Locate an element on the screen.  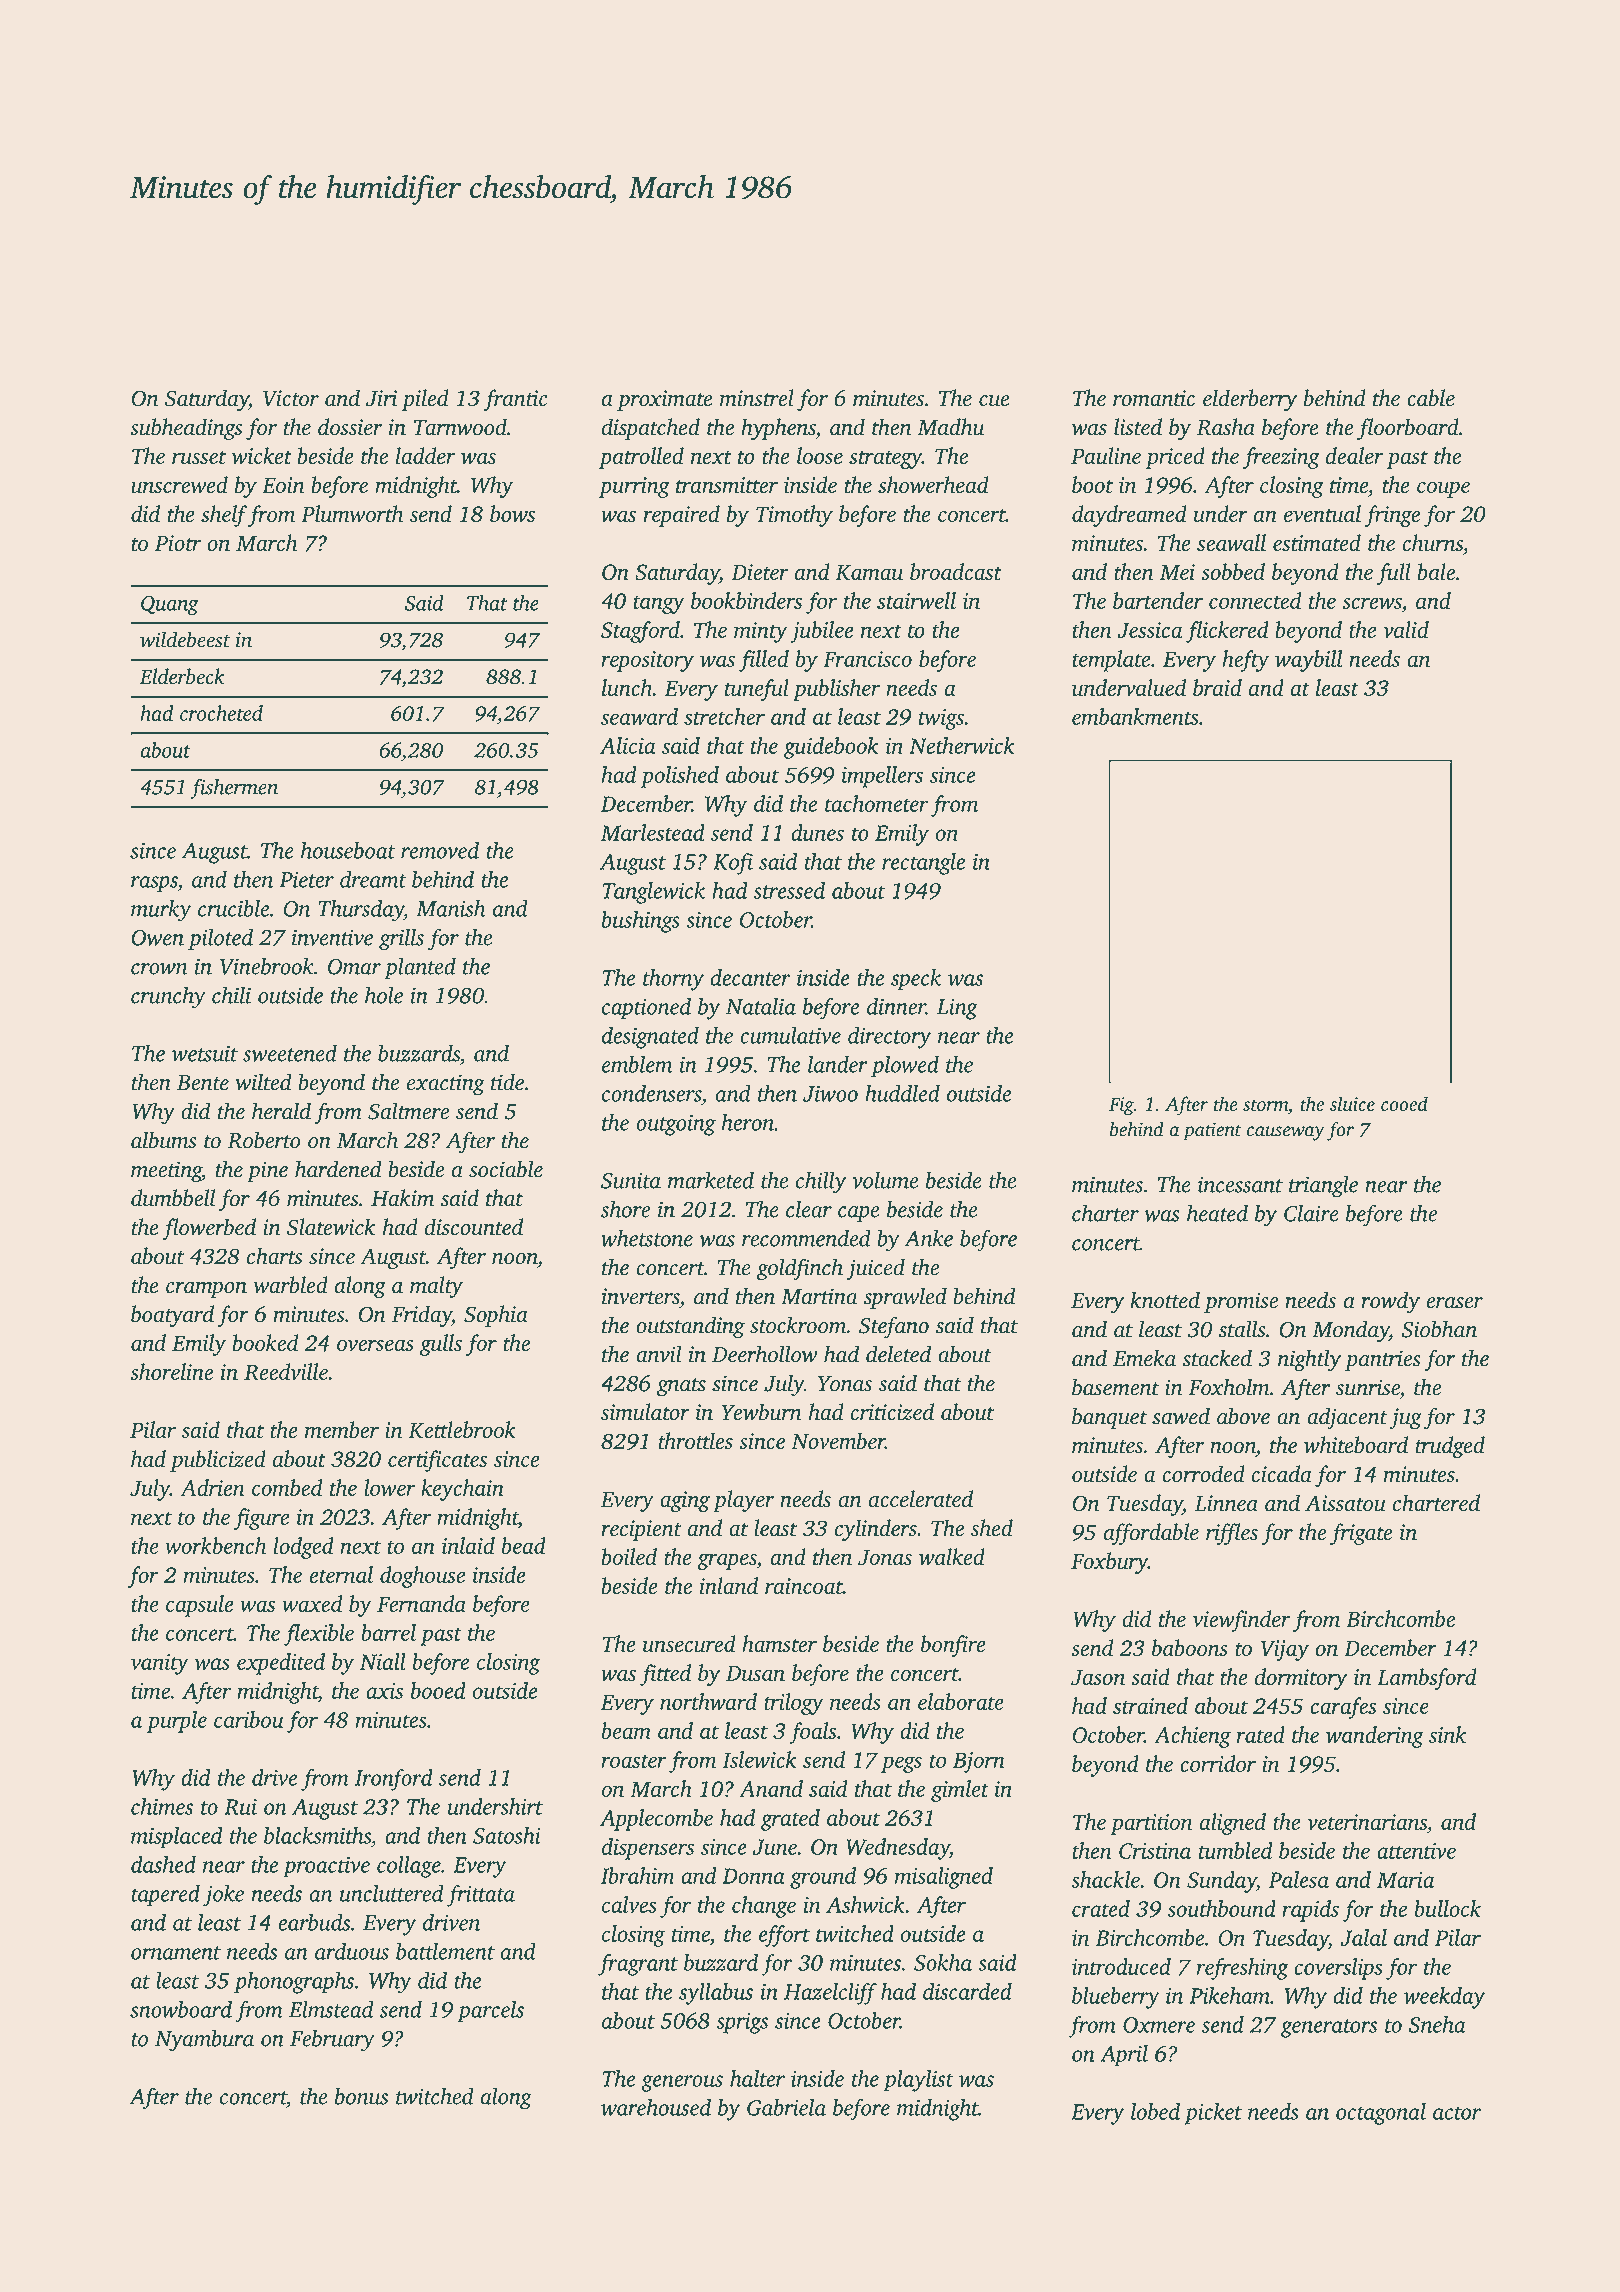
keychain is located at coordinates (462, 1490).
